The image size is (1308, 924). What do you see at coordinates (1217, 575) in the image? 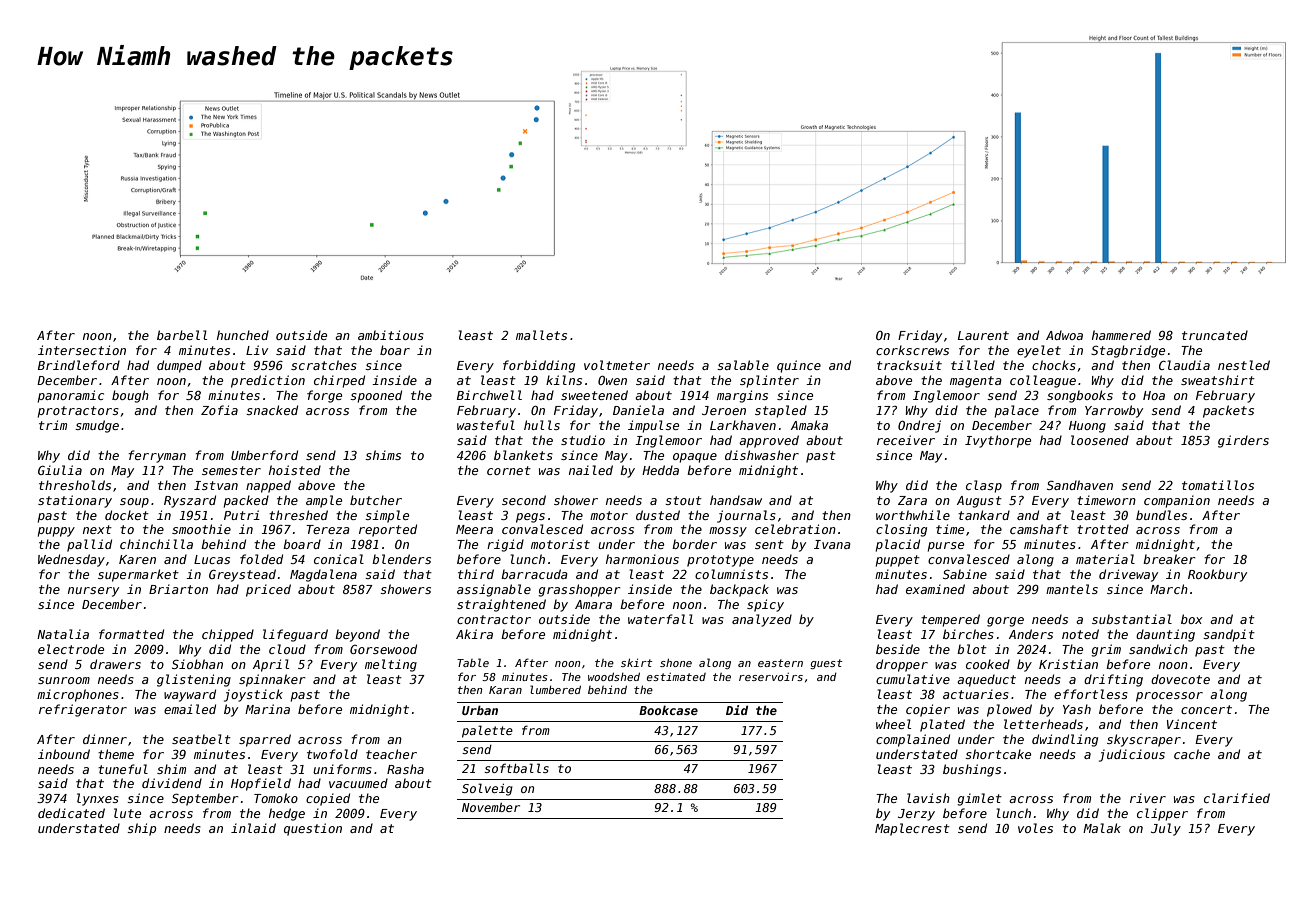
I see `Rookbury` at bounding box center [1217, 575].
